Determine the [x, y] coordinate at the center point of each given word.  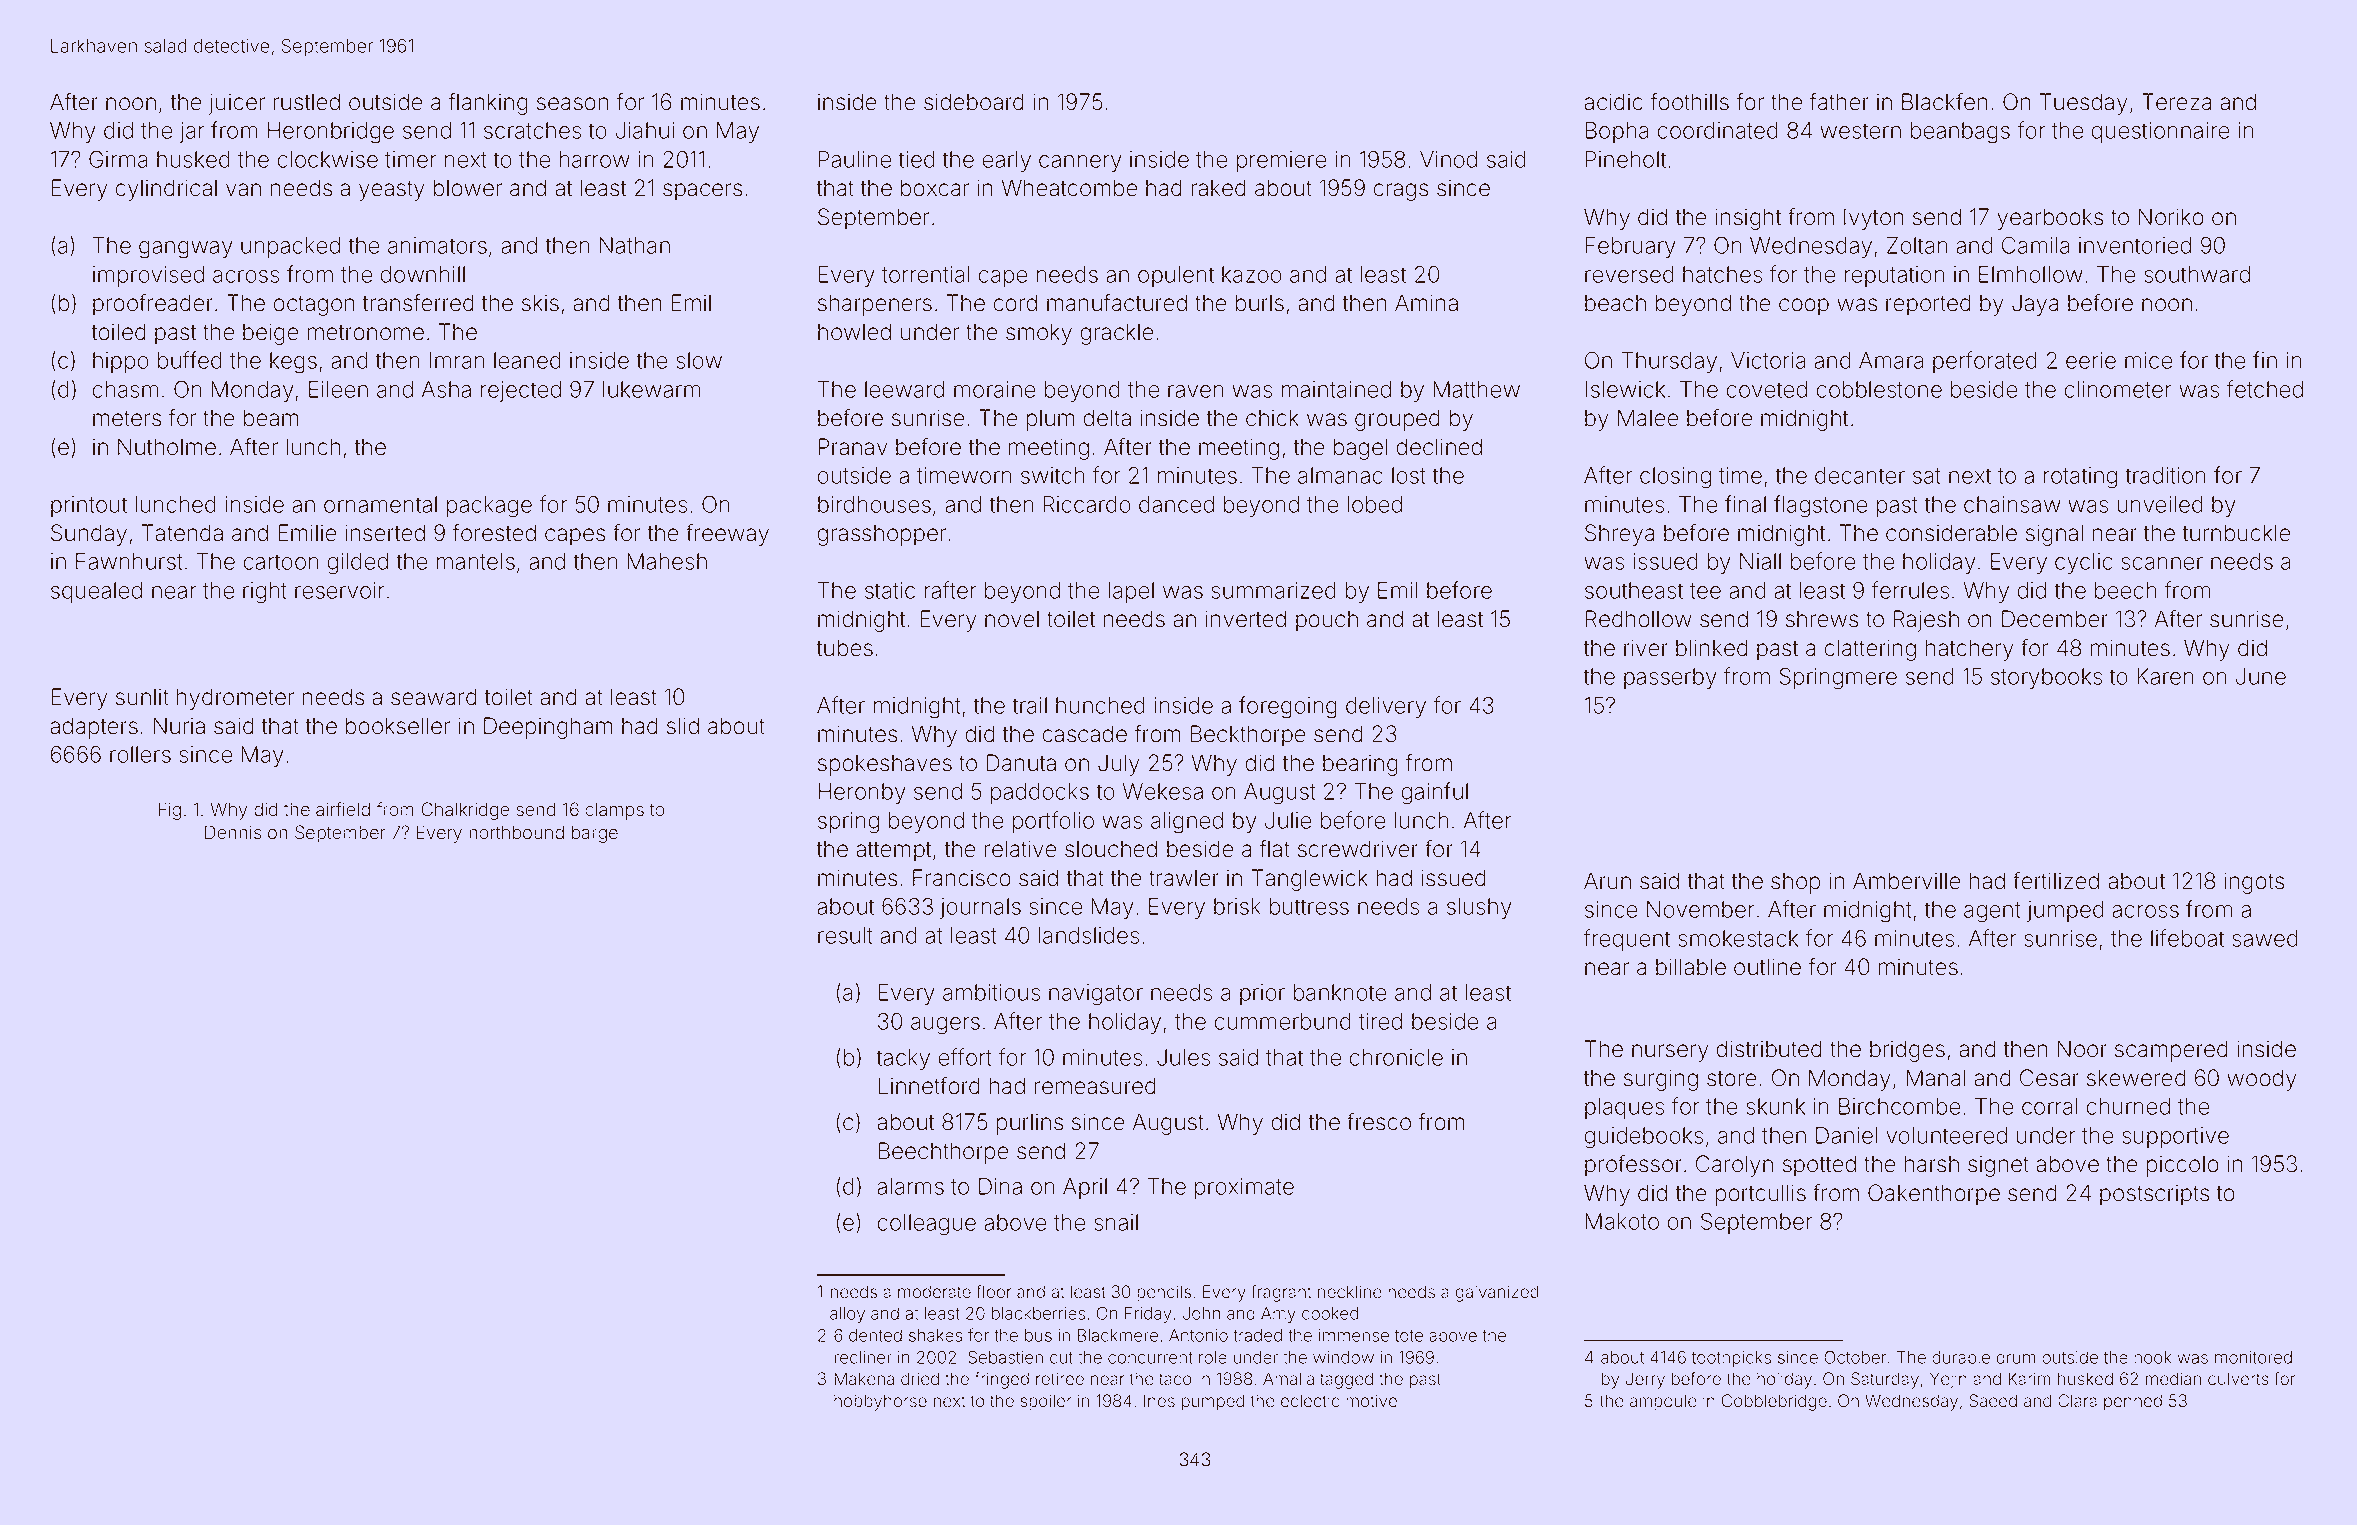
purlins [1030, 1124]
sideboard [974, 102]
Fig [170, 811]
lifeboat [2187, 938]
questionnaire [2161, 132]
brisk [1237, 906]
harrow [595, 159]
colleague [927, 1225]
